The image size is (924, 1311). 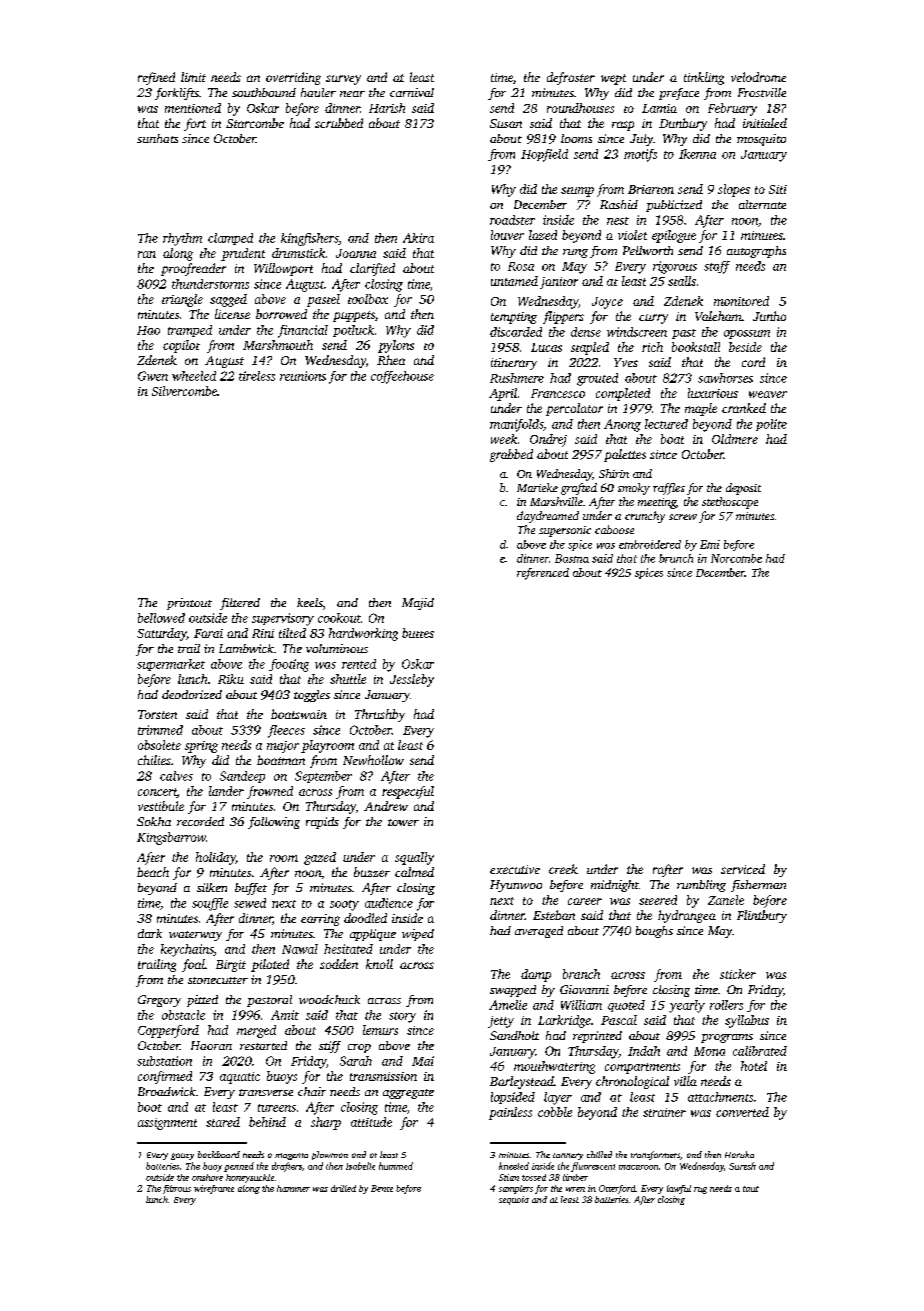 What do you see at coordinates (687, 916) in the page?
I see `hydrangea` at bounding box center [687, 916].
